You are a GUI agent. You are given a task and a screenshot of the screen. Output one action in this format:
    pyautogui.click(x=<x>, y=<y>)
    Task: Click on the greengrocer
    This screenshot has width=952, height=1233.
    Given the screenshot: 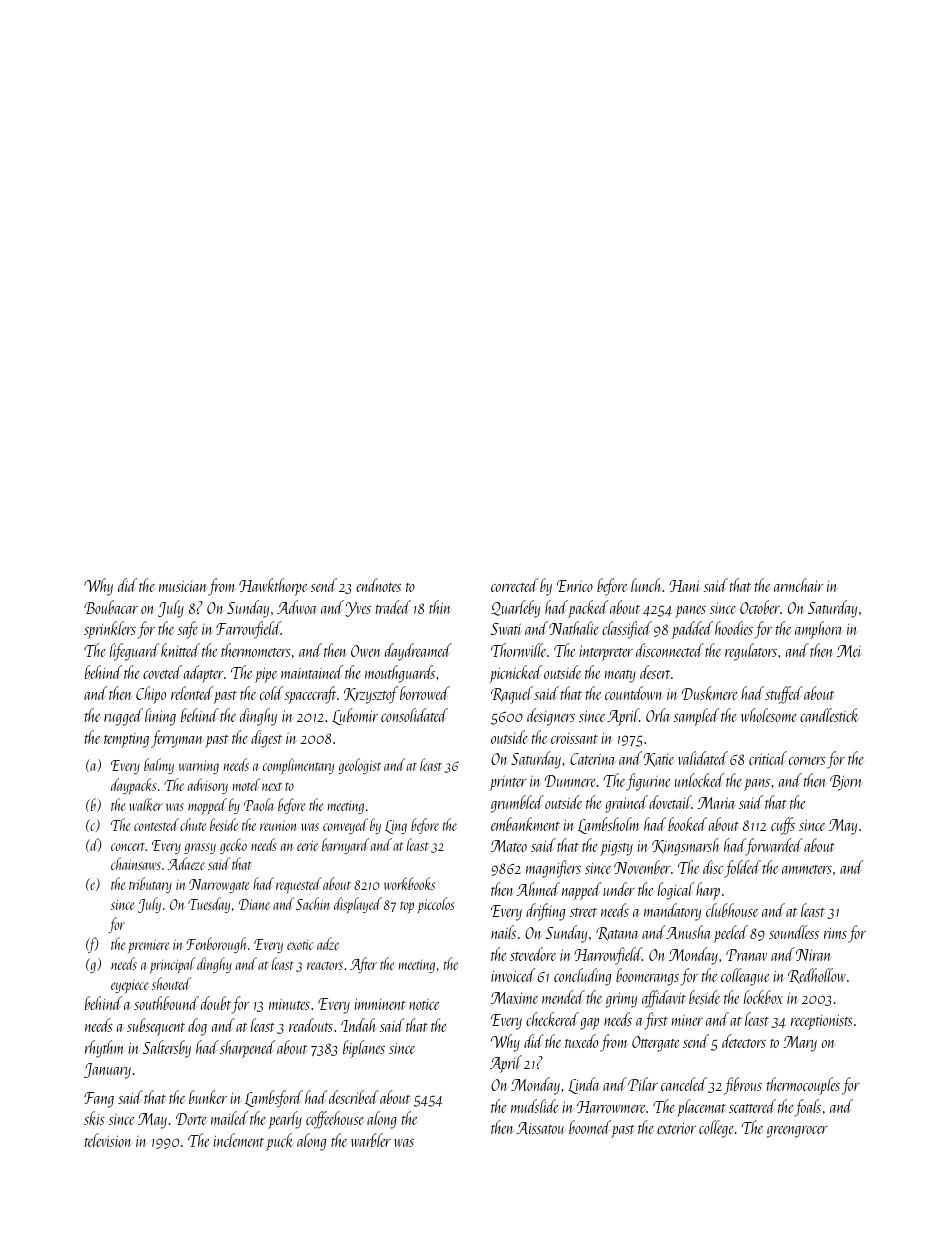 What is the action you would take?
    pyautogui.click(x=797, y=1132)
